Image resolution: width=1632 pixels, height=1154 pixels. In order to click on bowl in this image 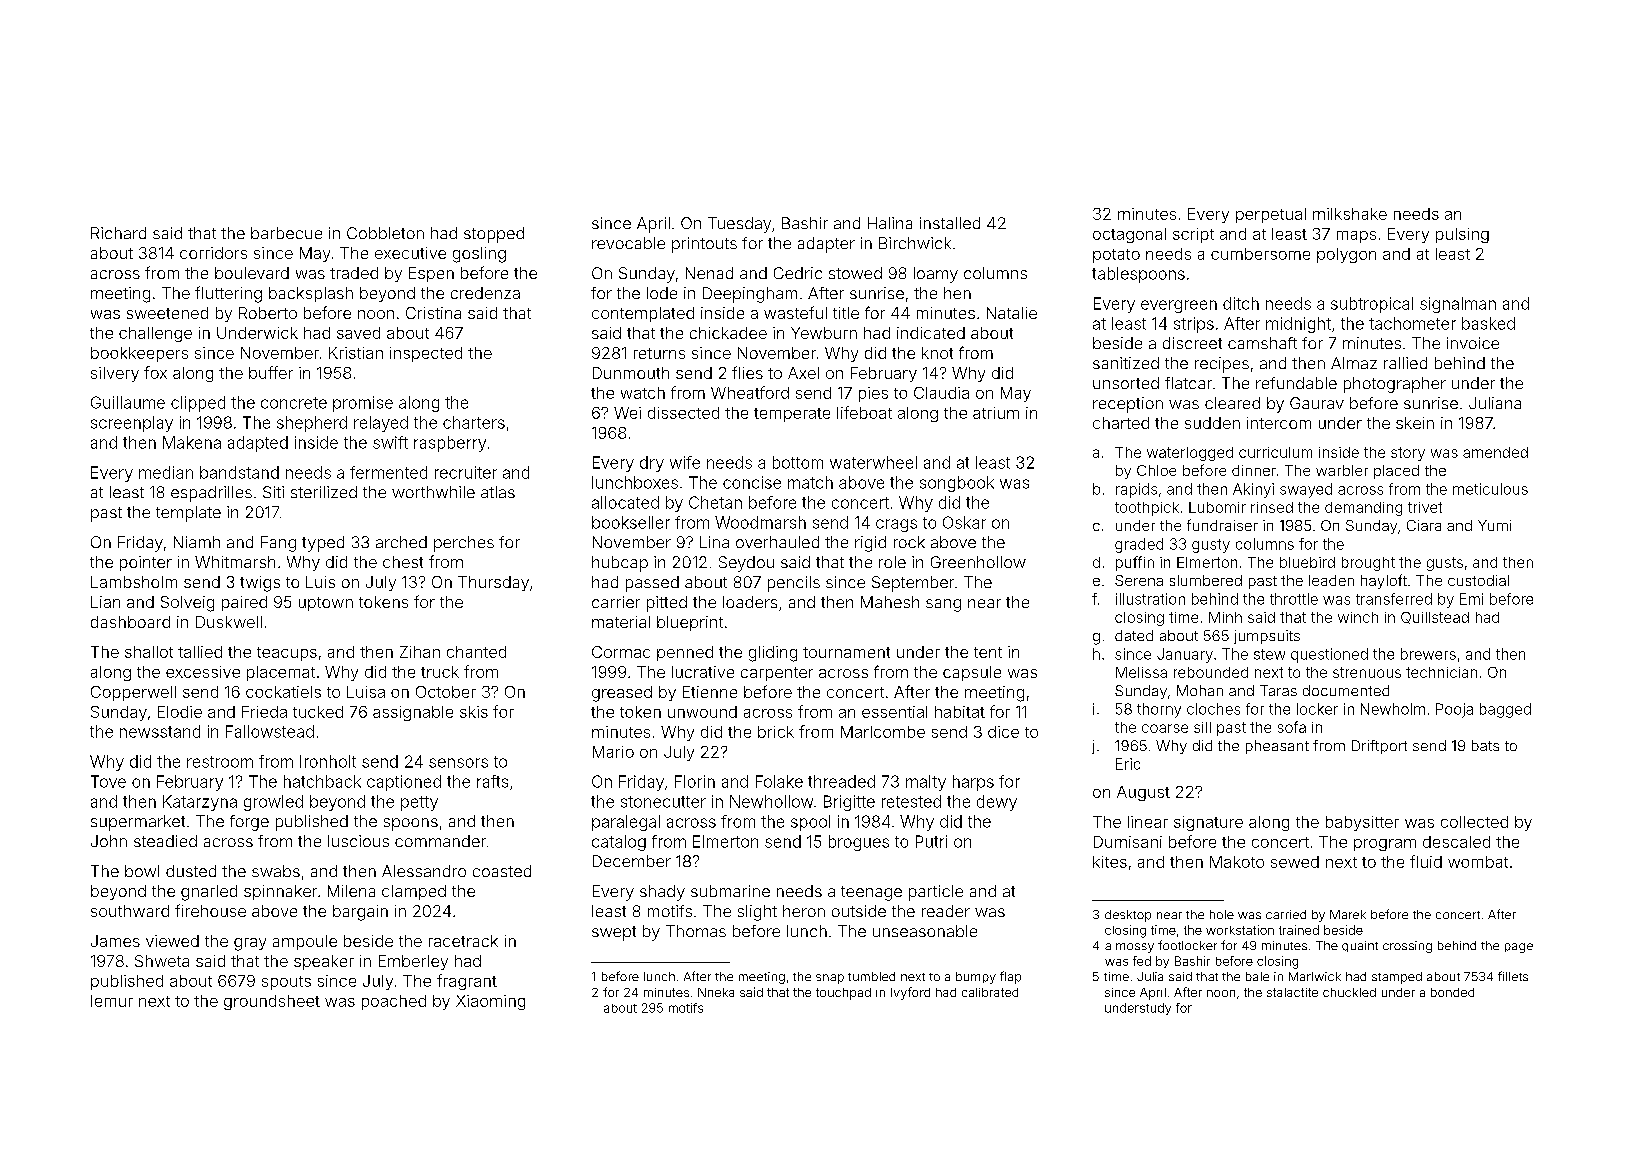, I will do `click(142, 871)`.
